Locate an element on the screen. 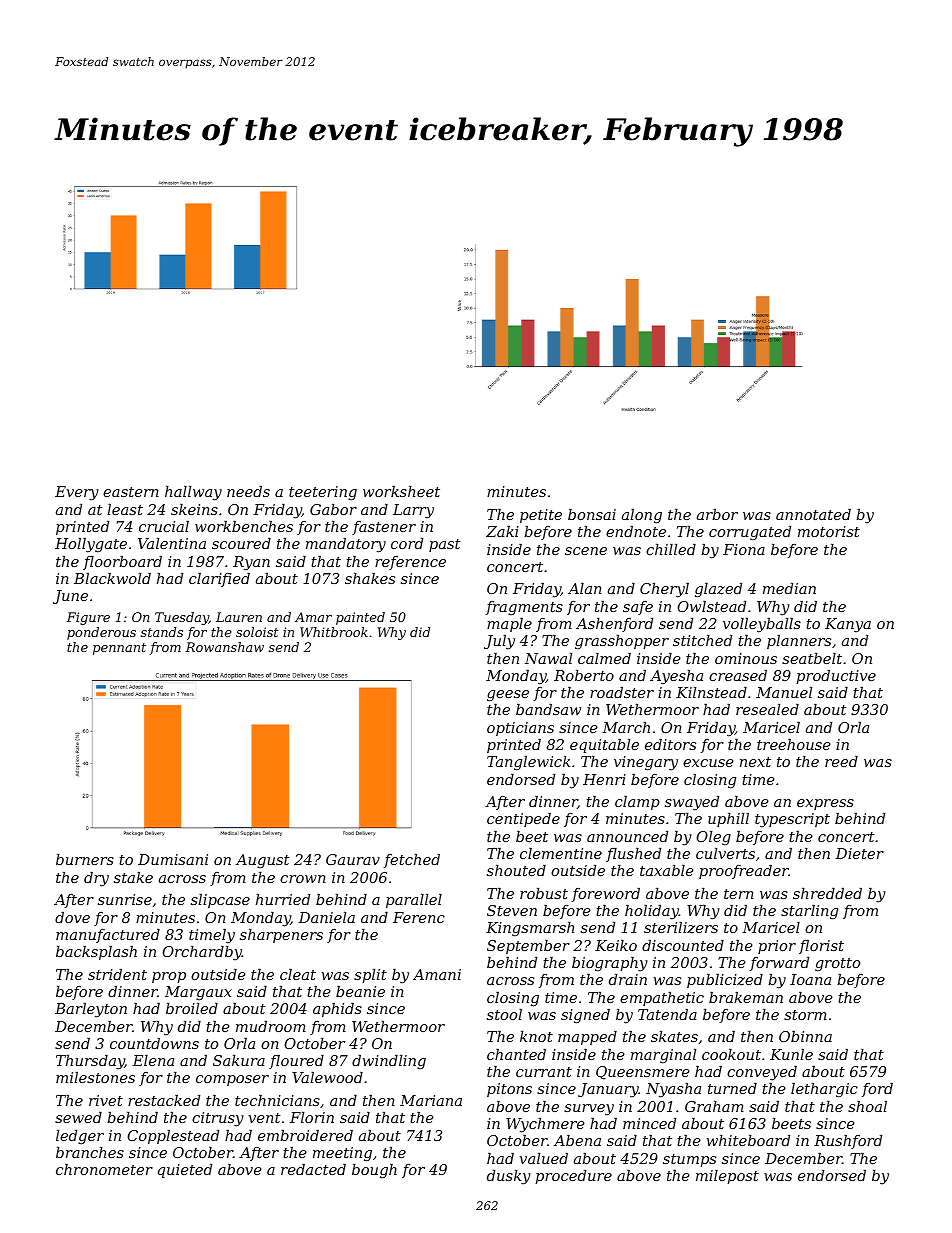 The height and width of the screenshot is (1233, 952). pennant is located at coordinates (119, 649).
